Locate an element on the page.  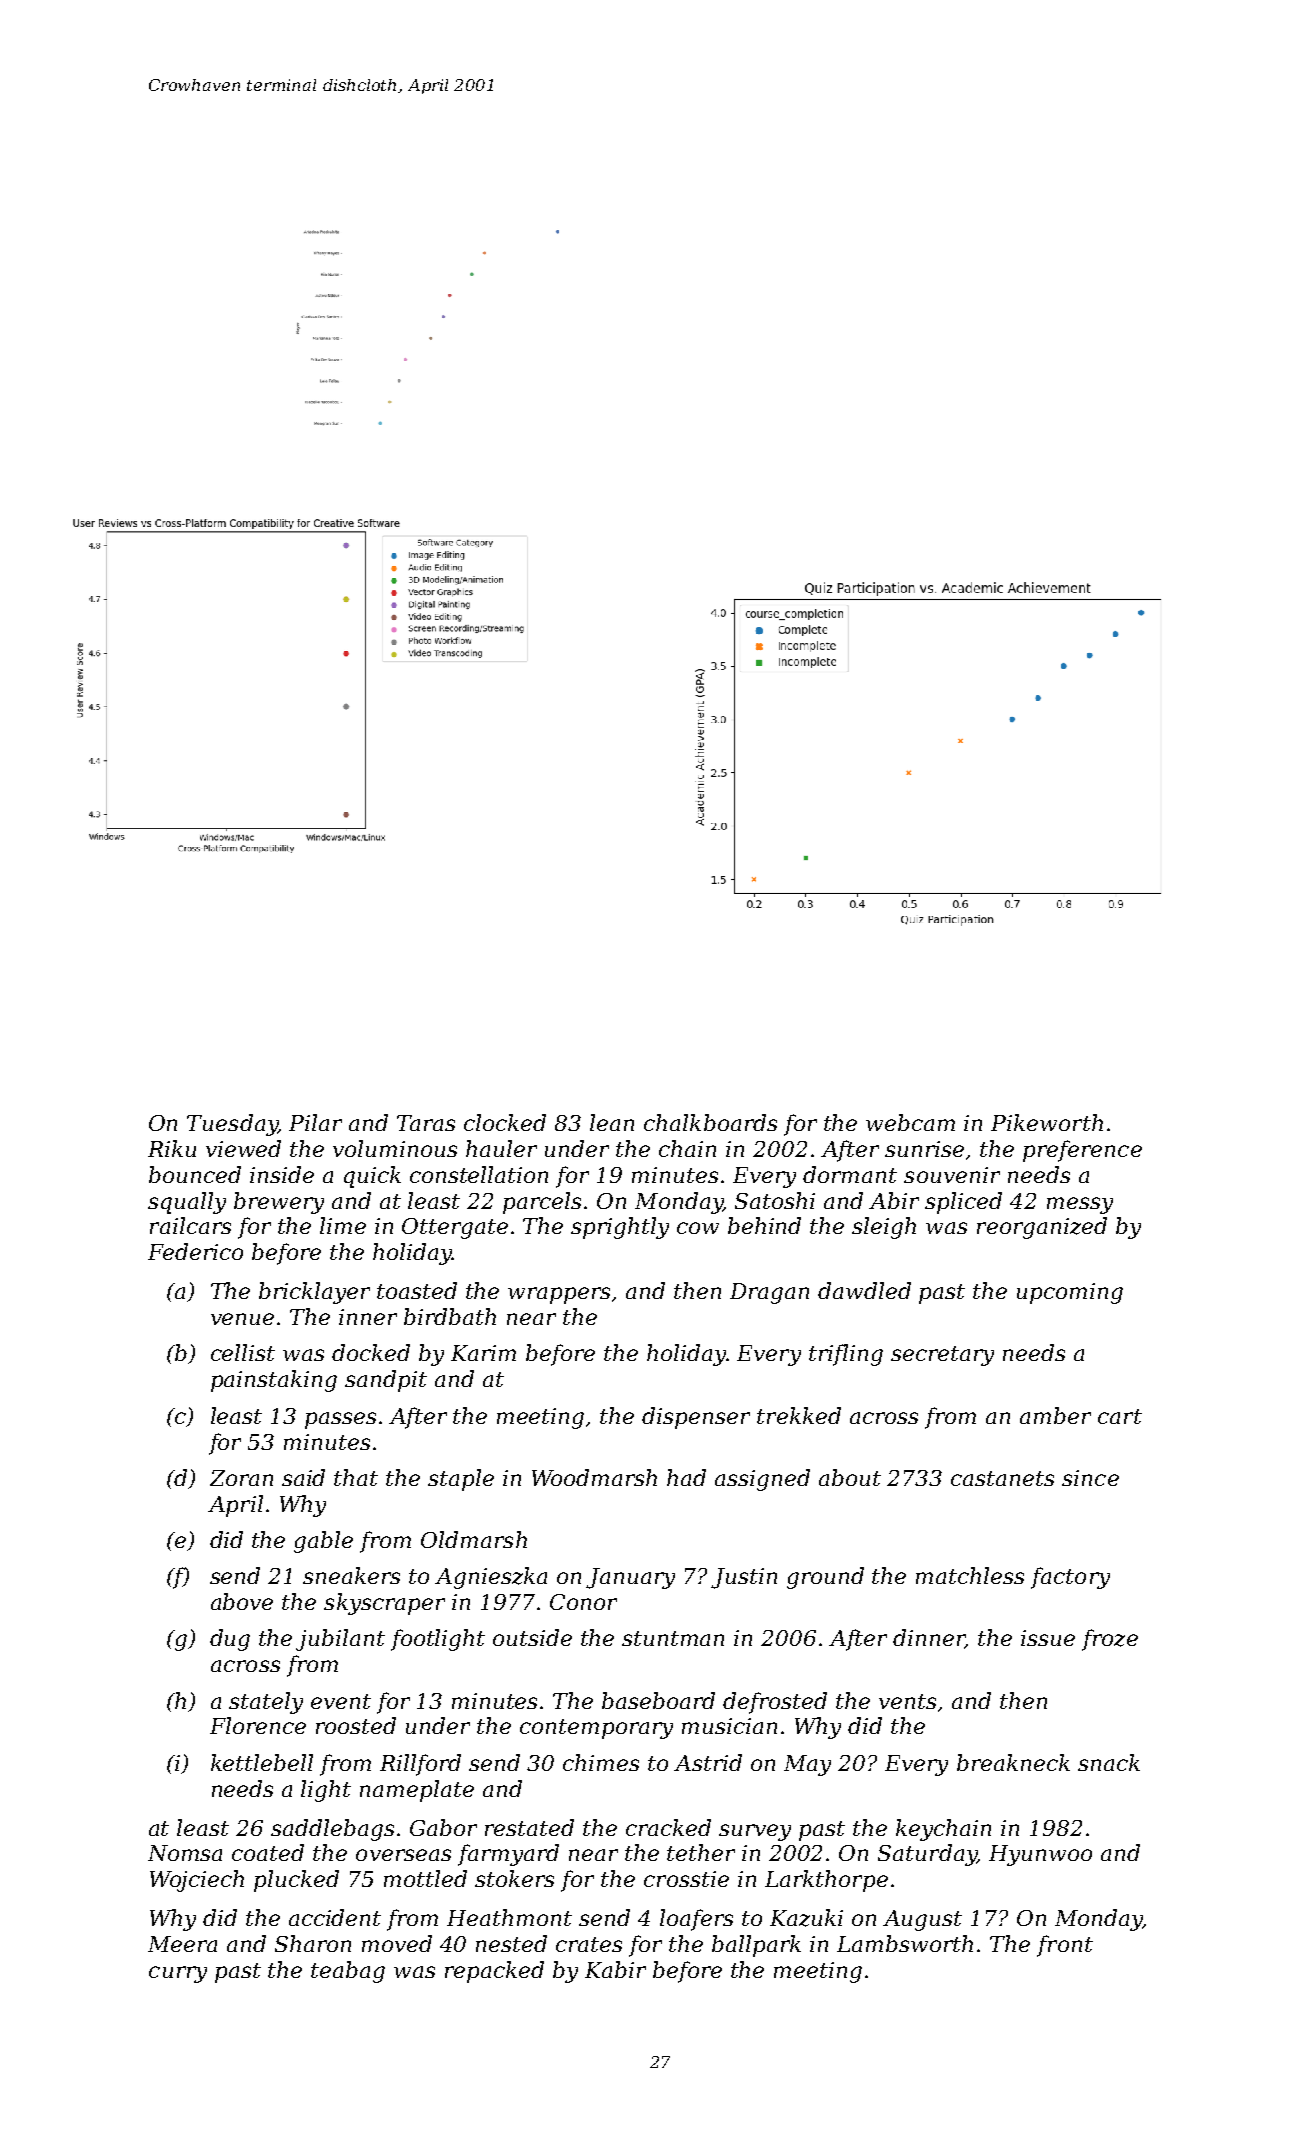
Nomsa is located at coordinates (185, 1853).
